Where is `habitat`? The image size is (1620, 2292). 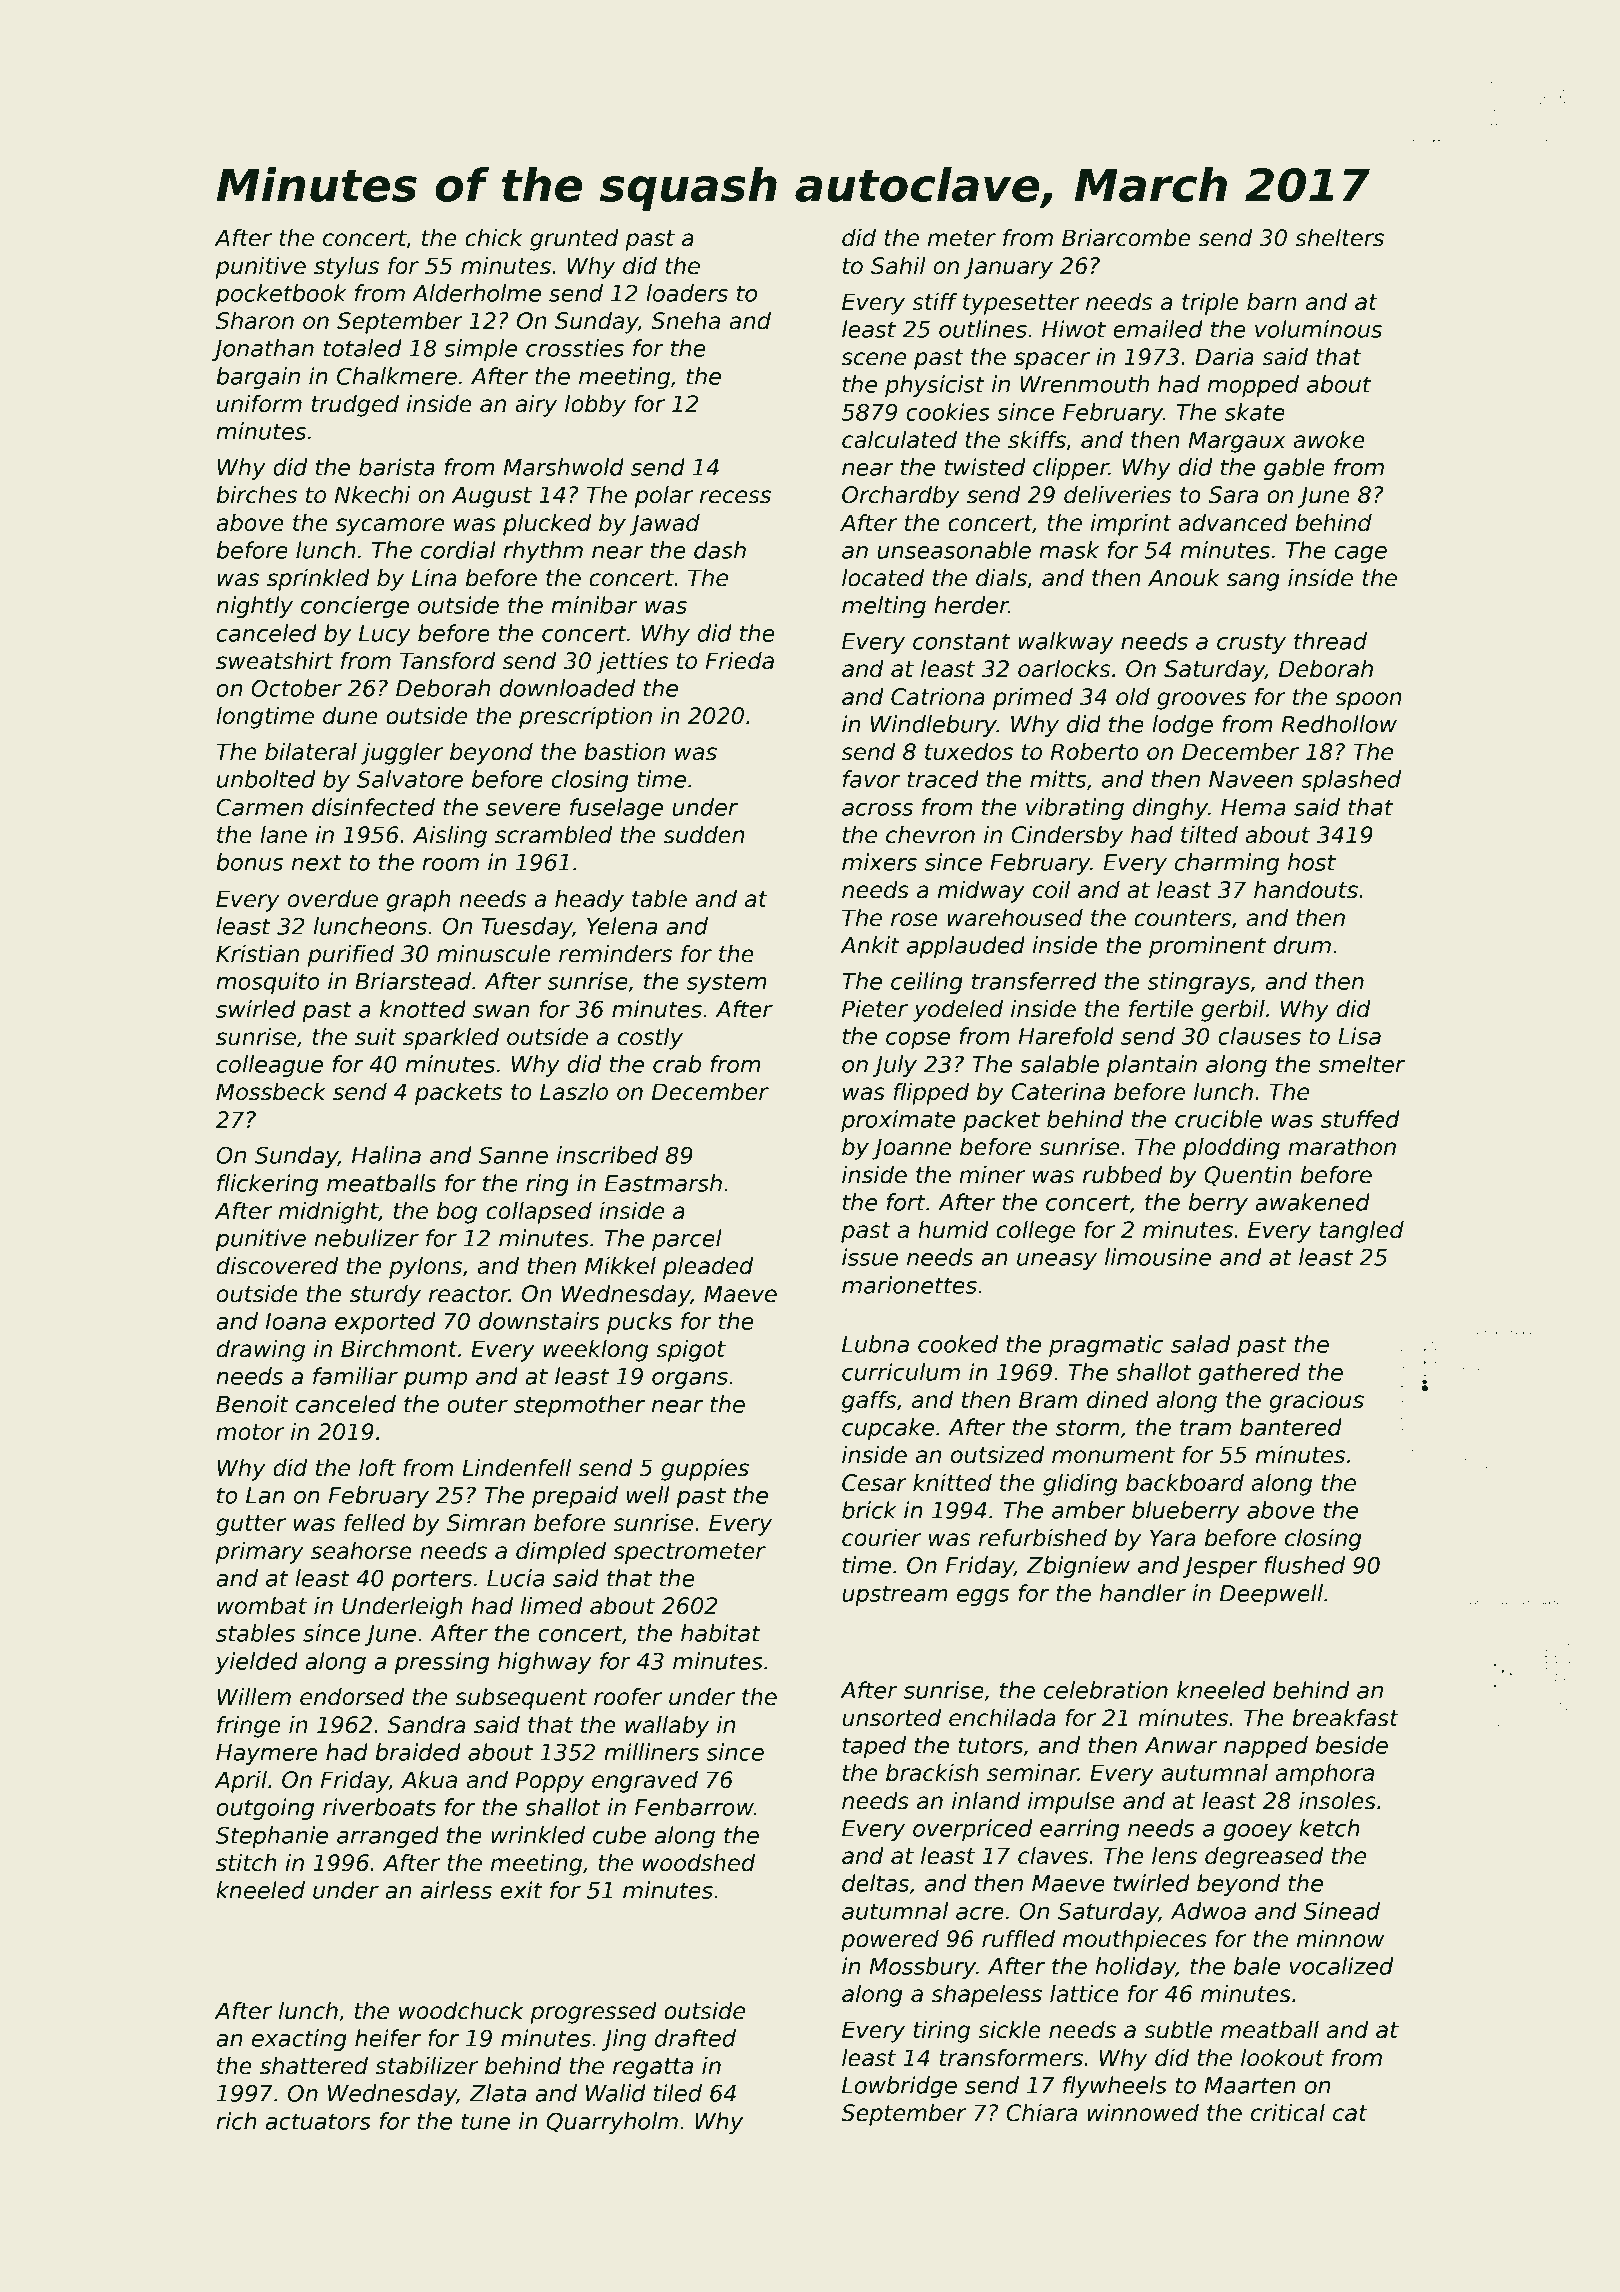 habitat is located at coordinates (721, 1633).
